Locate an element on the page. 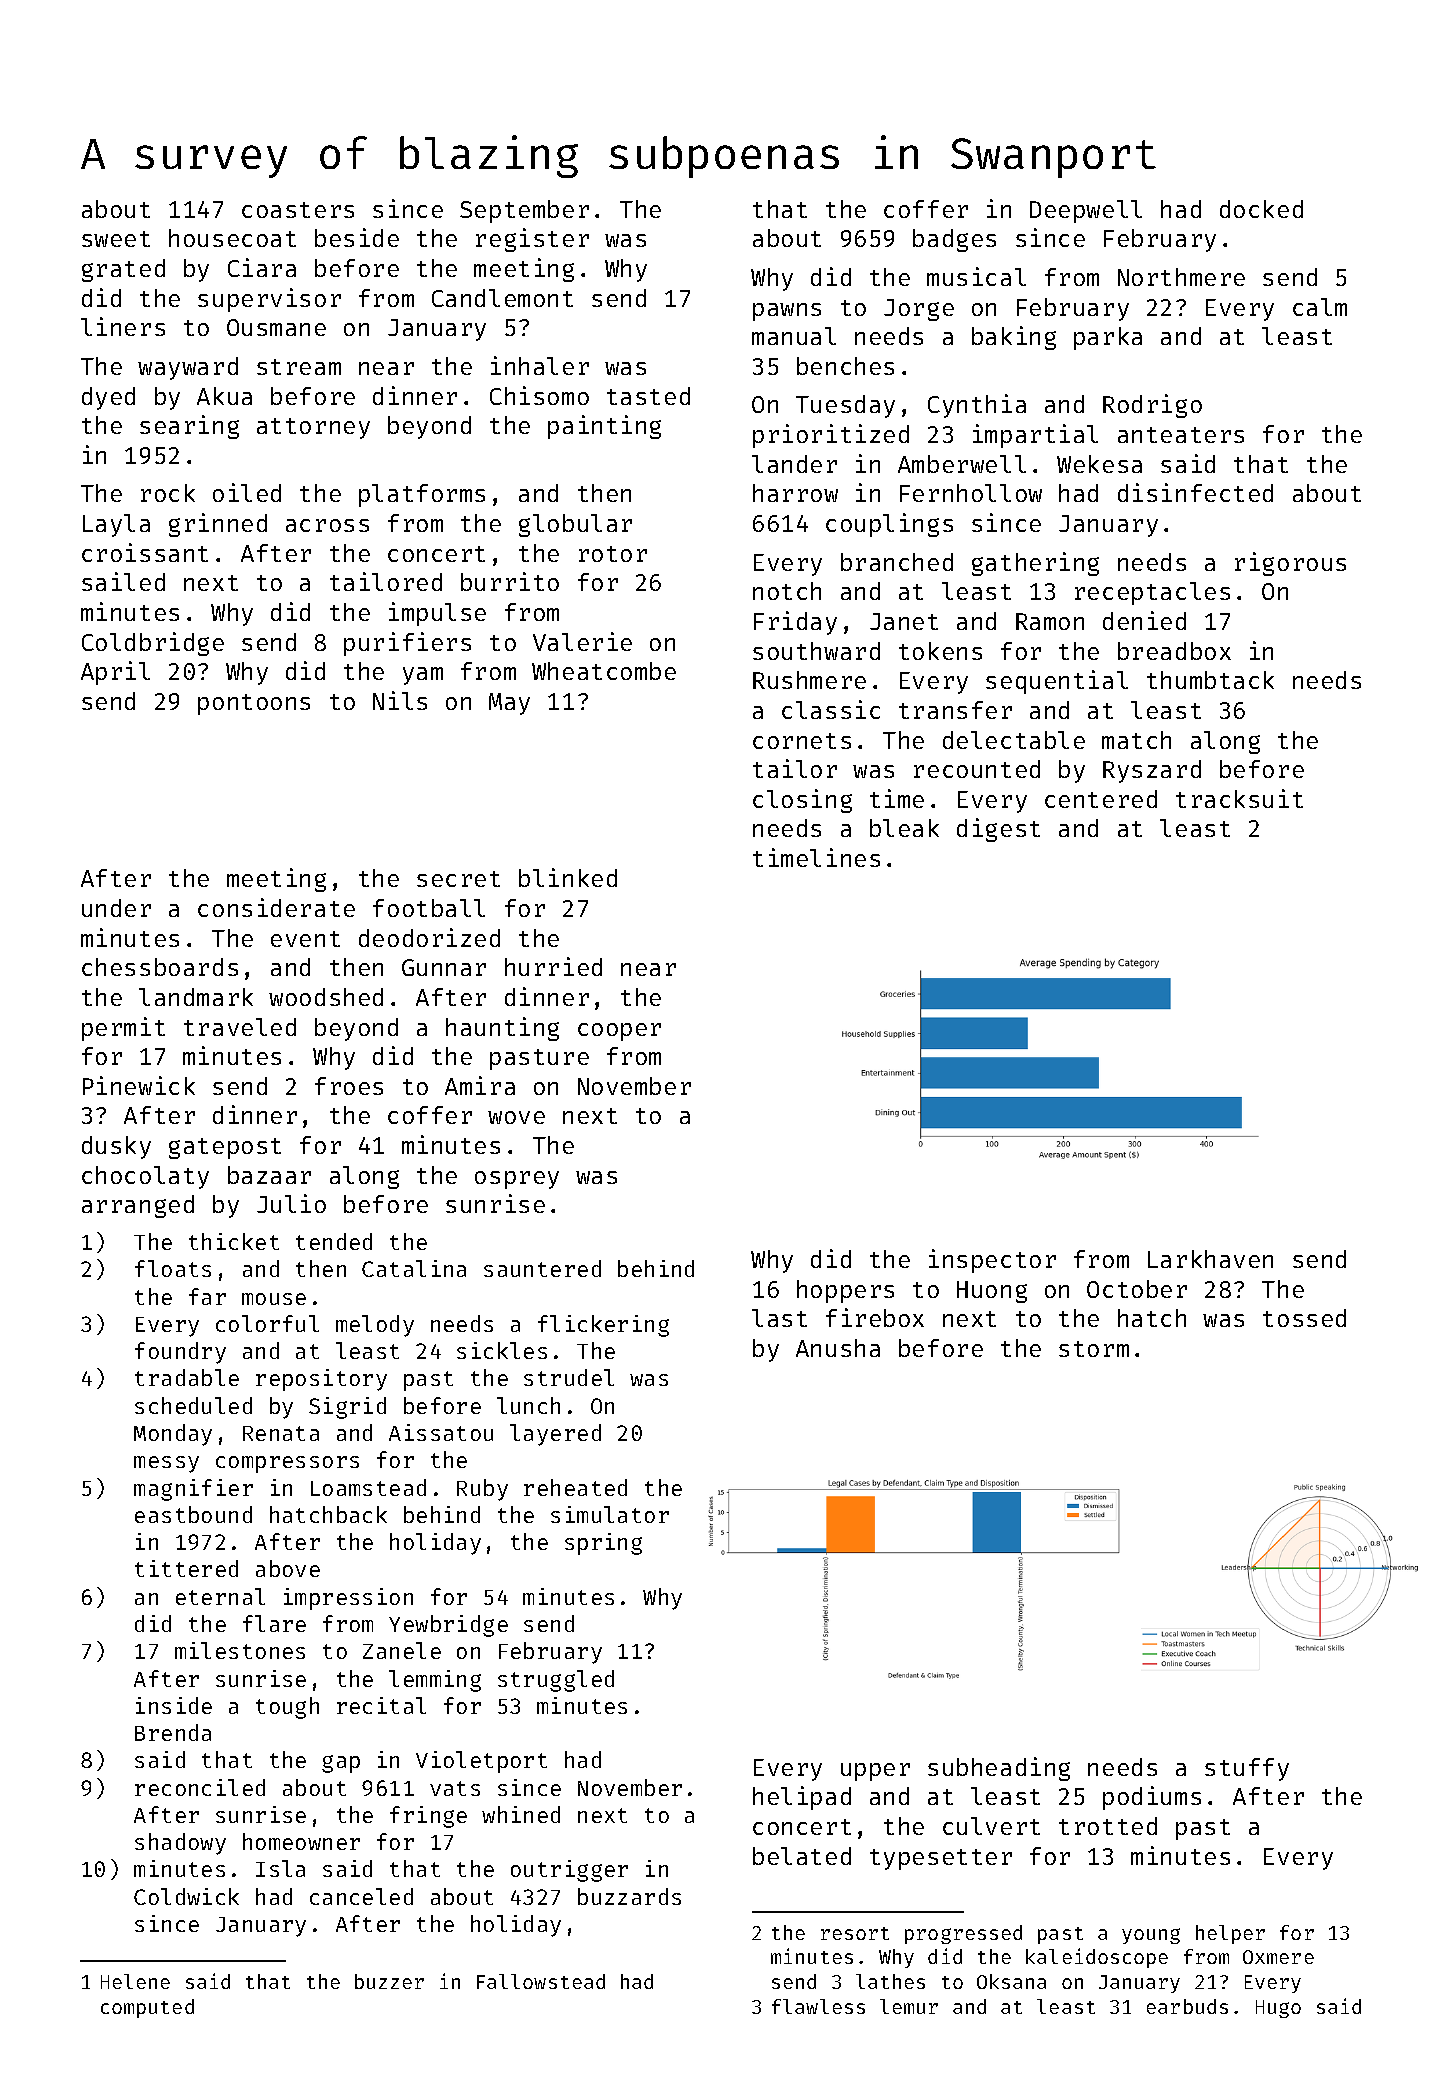 Image resolution: width=1450 pixels, height=2100 pixels. Layla is located at coordinates (116, 525).
